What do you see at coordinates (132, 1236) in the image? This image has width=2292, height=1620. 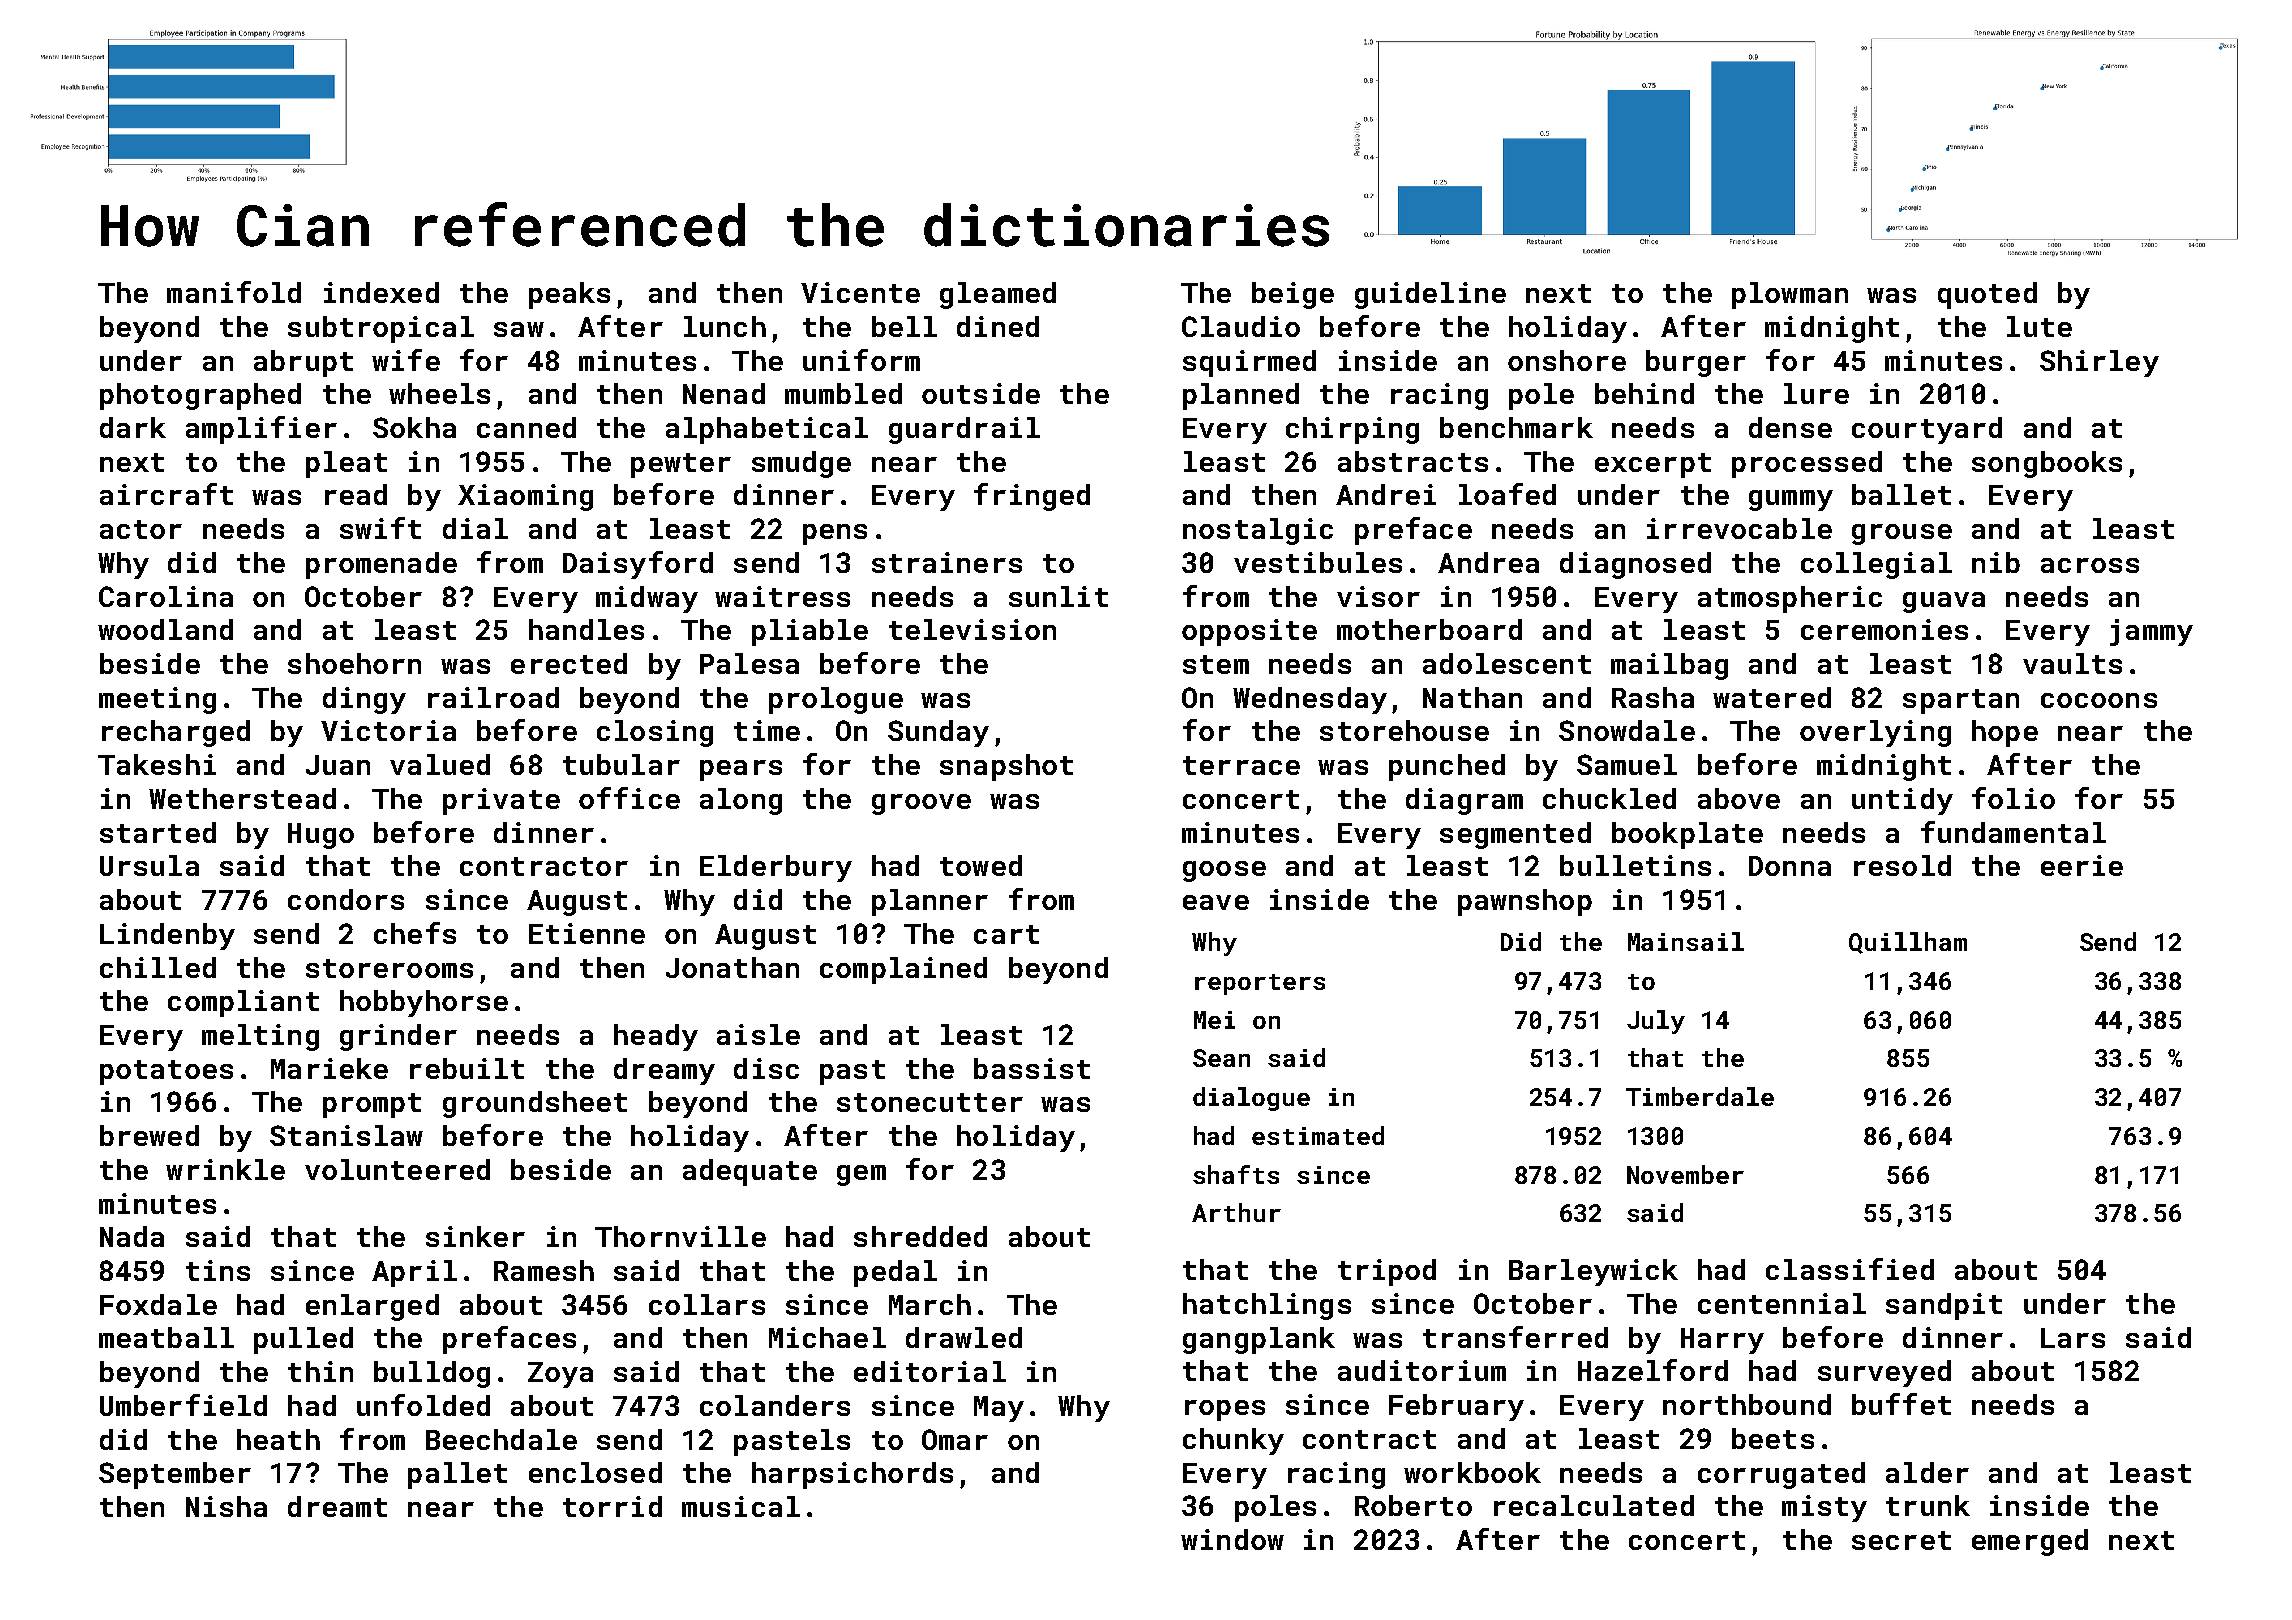 I see `Nada` at bounding box center [132, 1236].
